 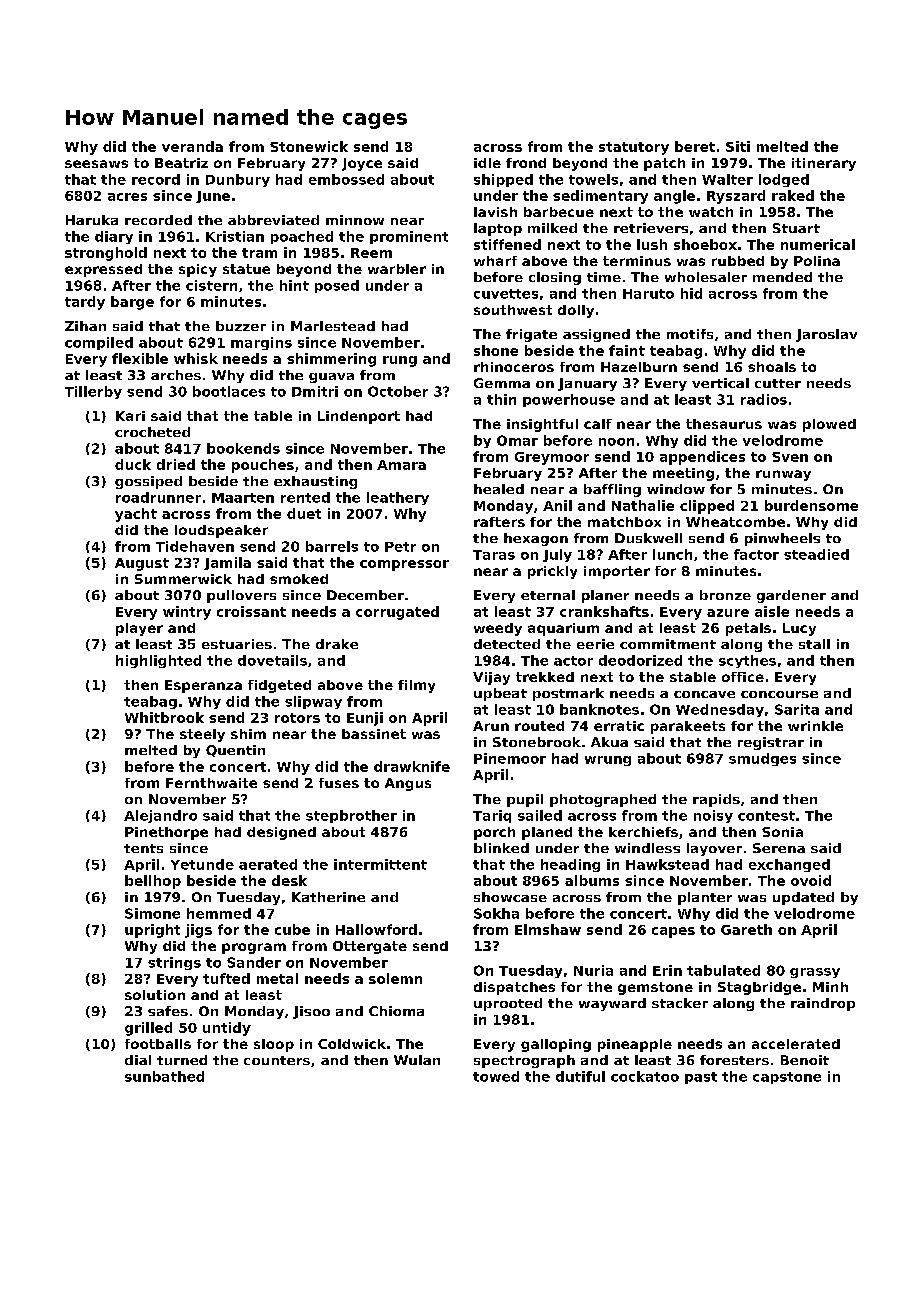 I want to click on Hazelburn, so click(x=639, y=367).
